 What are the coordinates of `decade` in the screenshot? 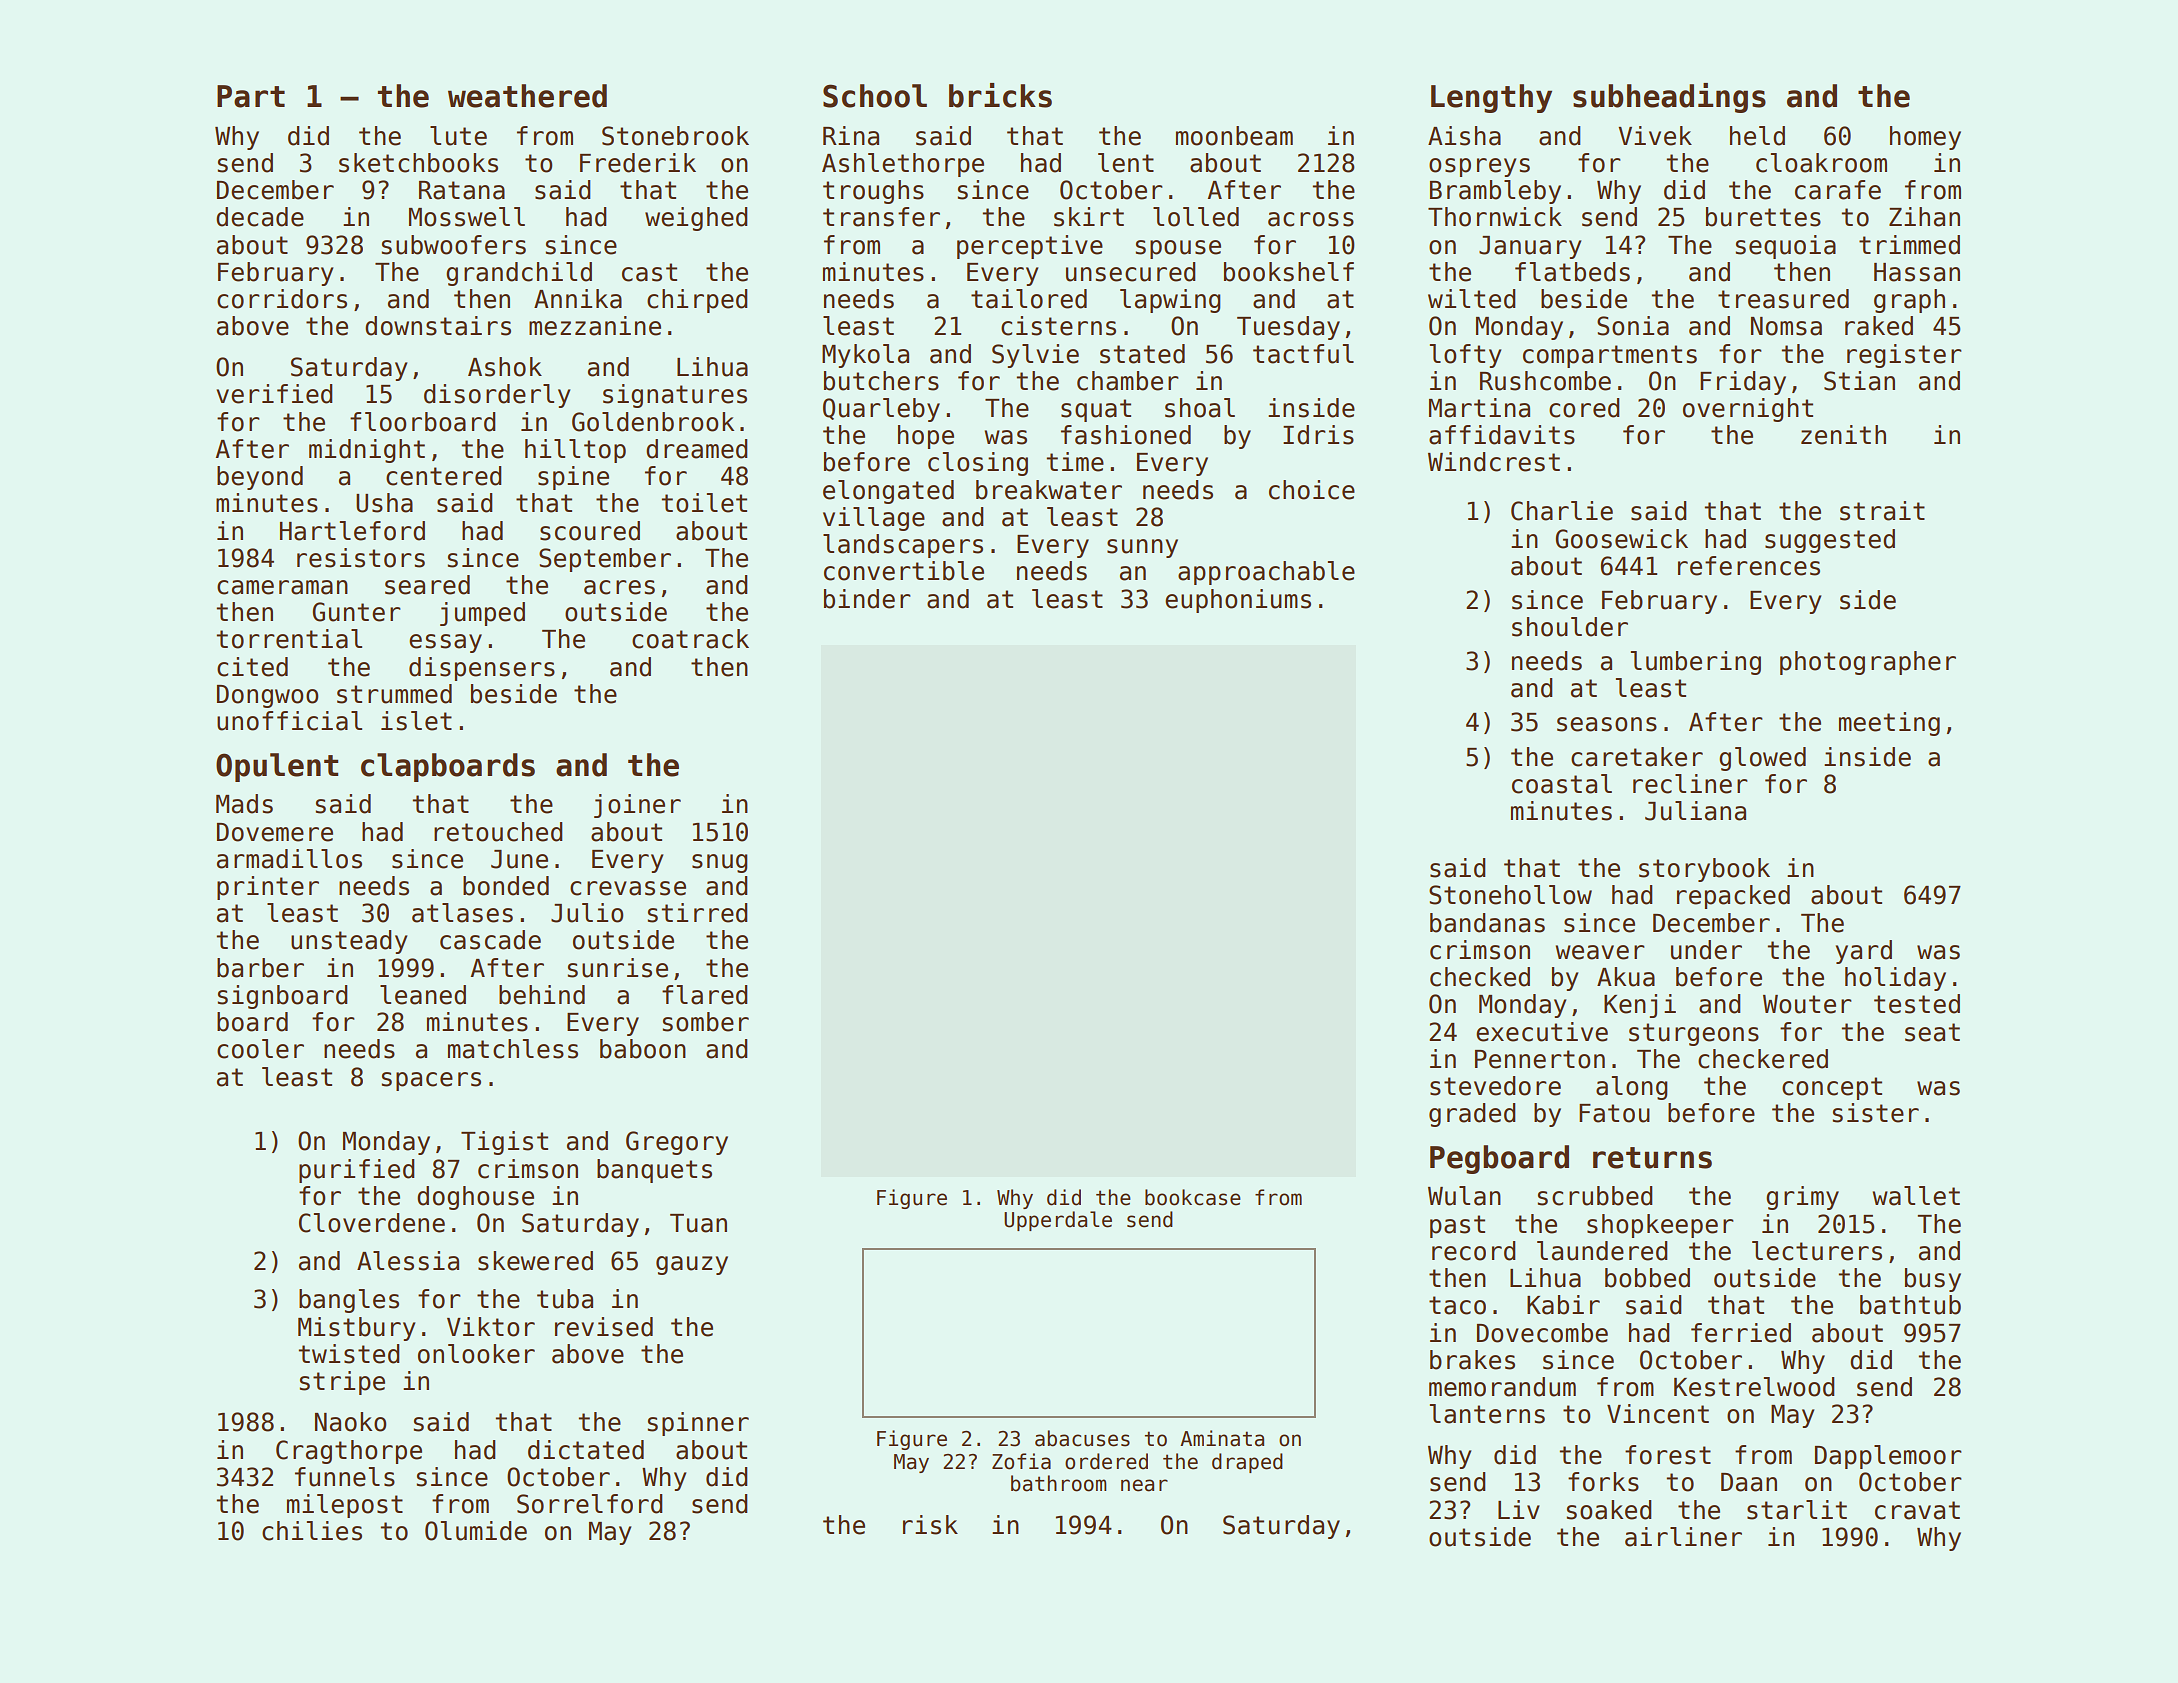 It's located at (260, 217).
